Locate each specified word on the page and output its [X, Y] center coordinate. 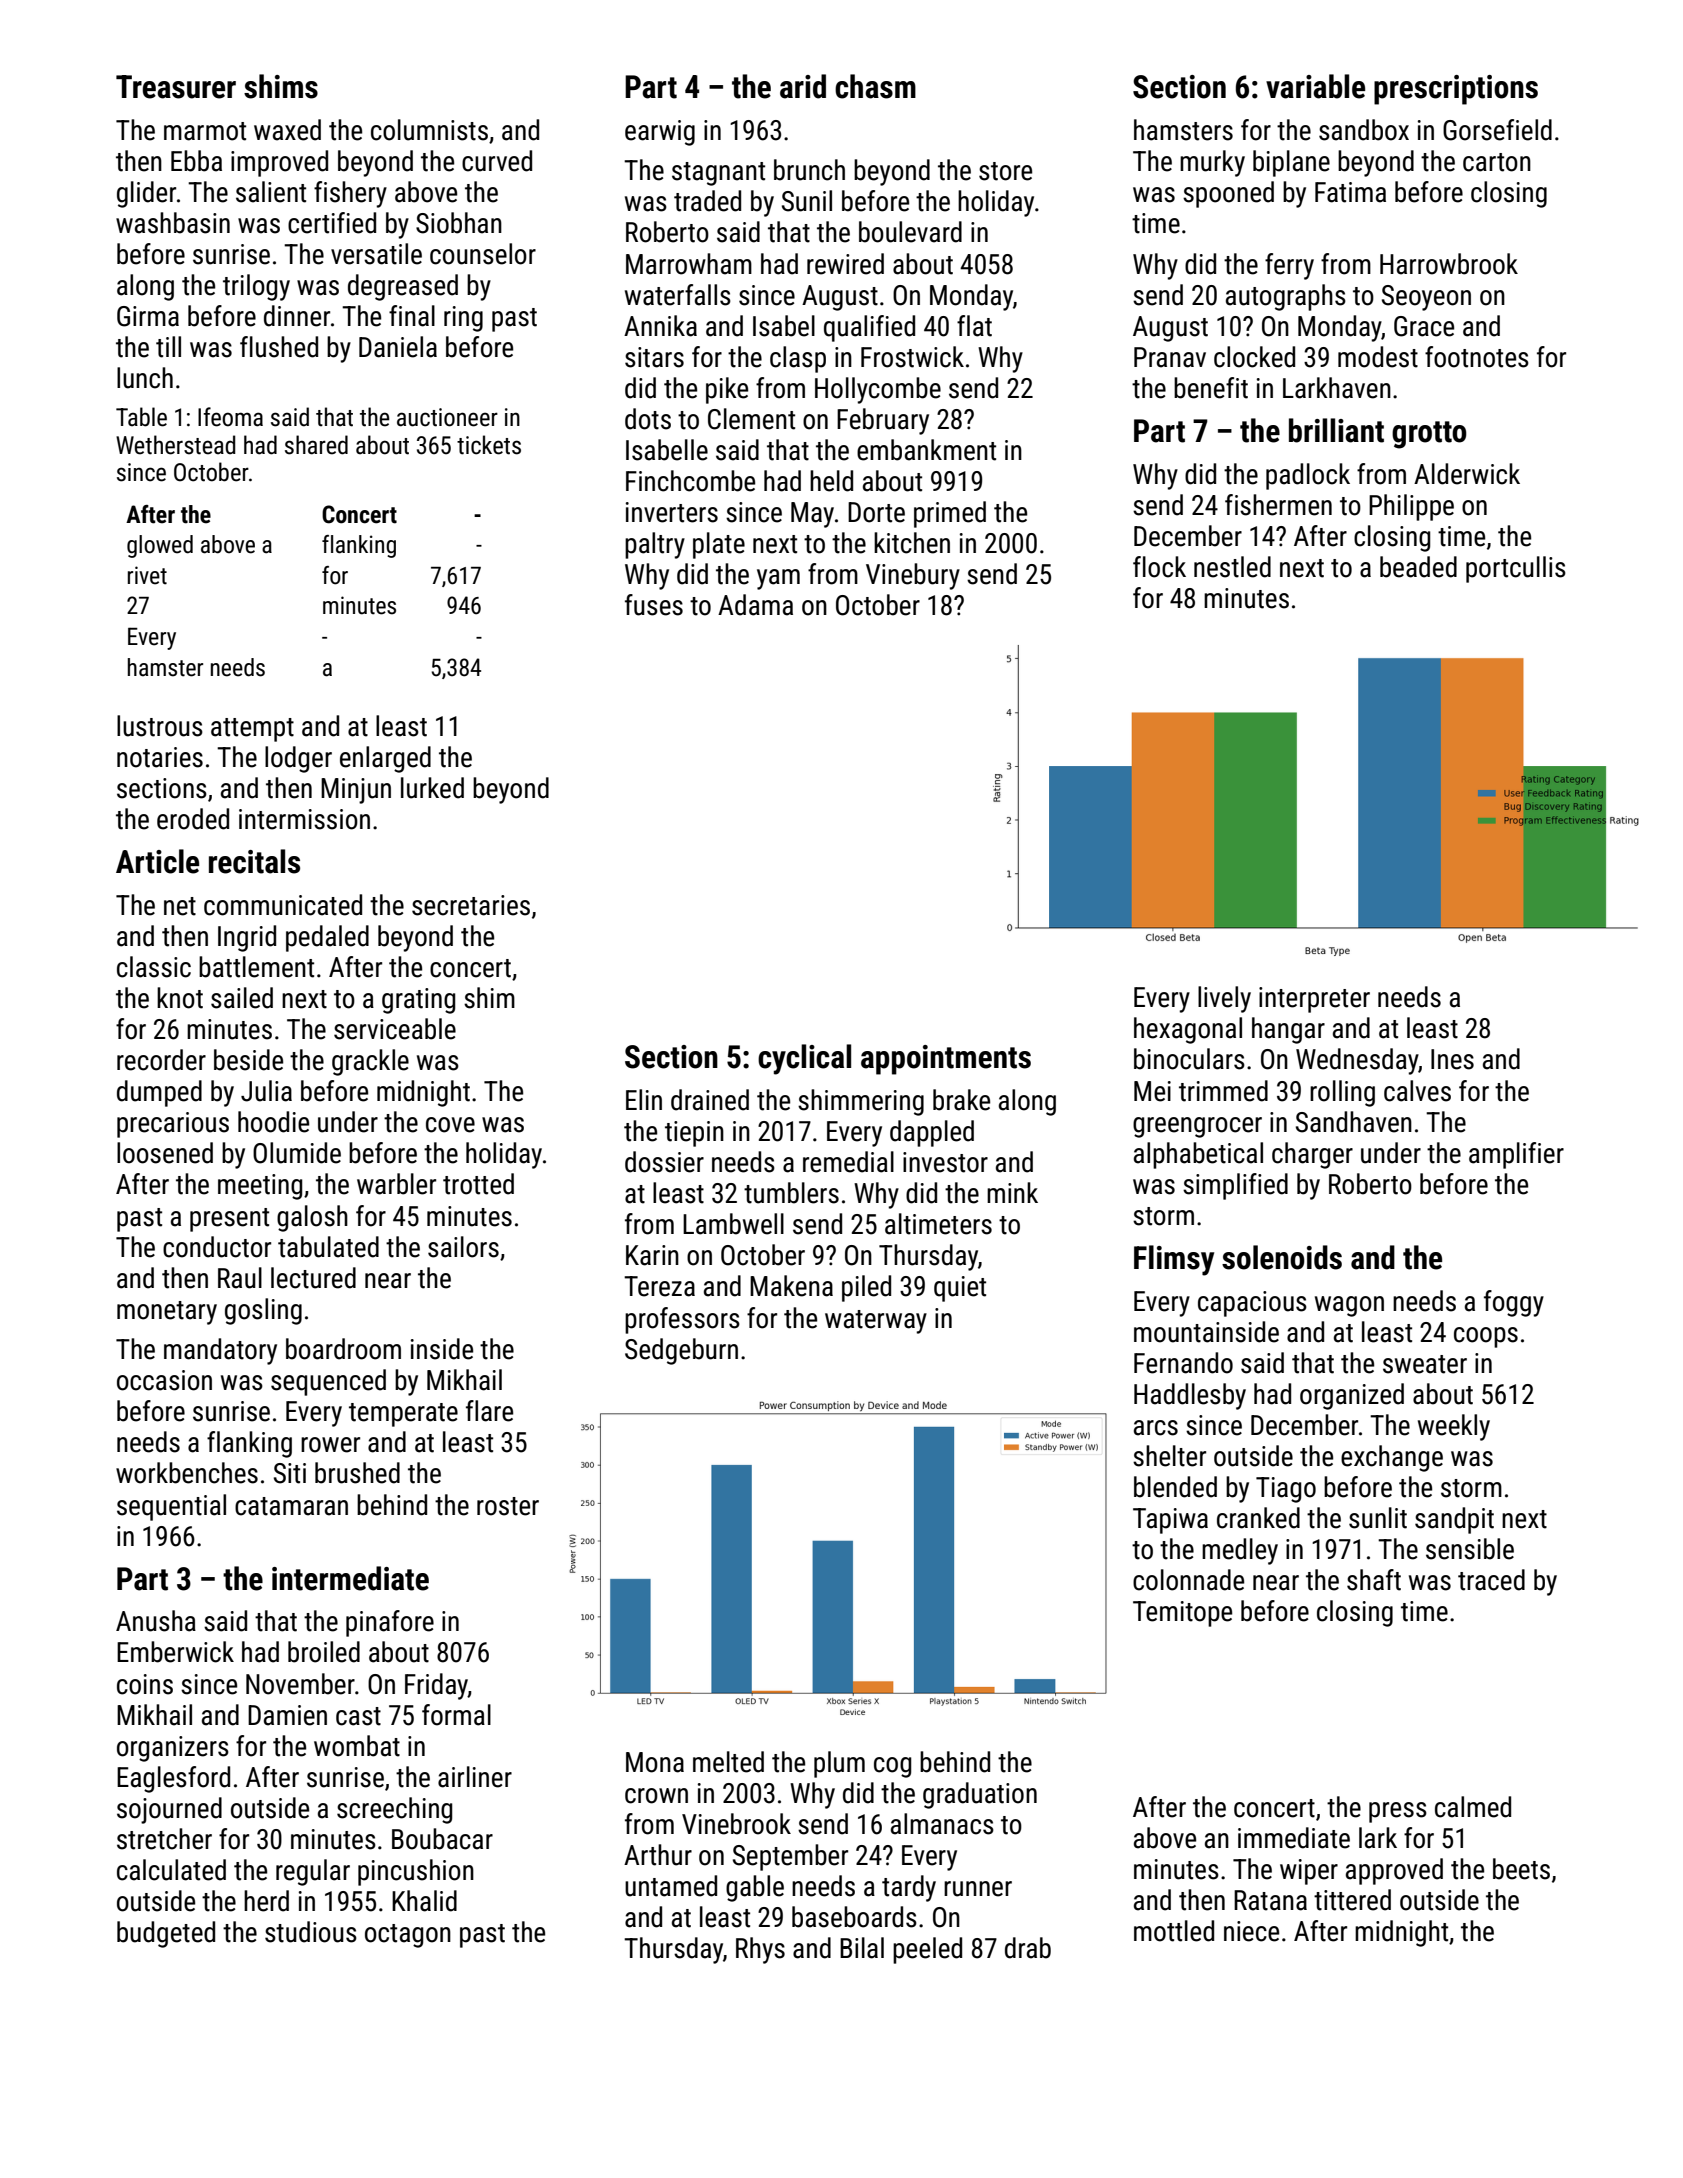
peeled [927, 1950]
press [1398, 1812]
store [1005, 171]
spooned [1228, 194]
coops [1486, 1337]
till [168, 347]
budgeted [166, 1934]
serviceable [395, 1029]
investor [945, 1162]
